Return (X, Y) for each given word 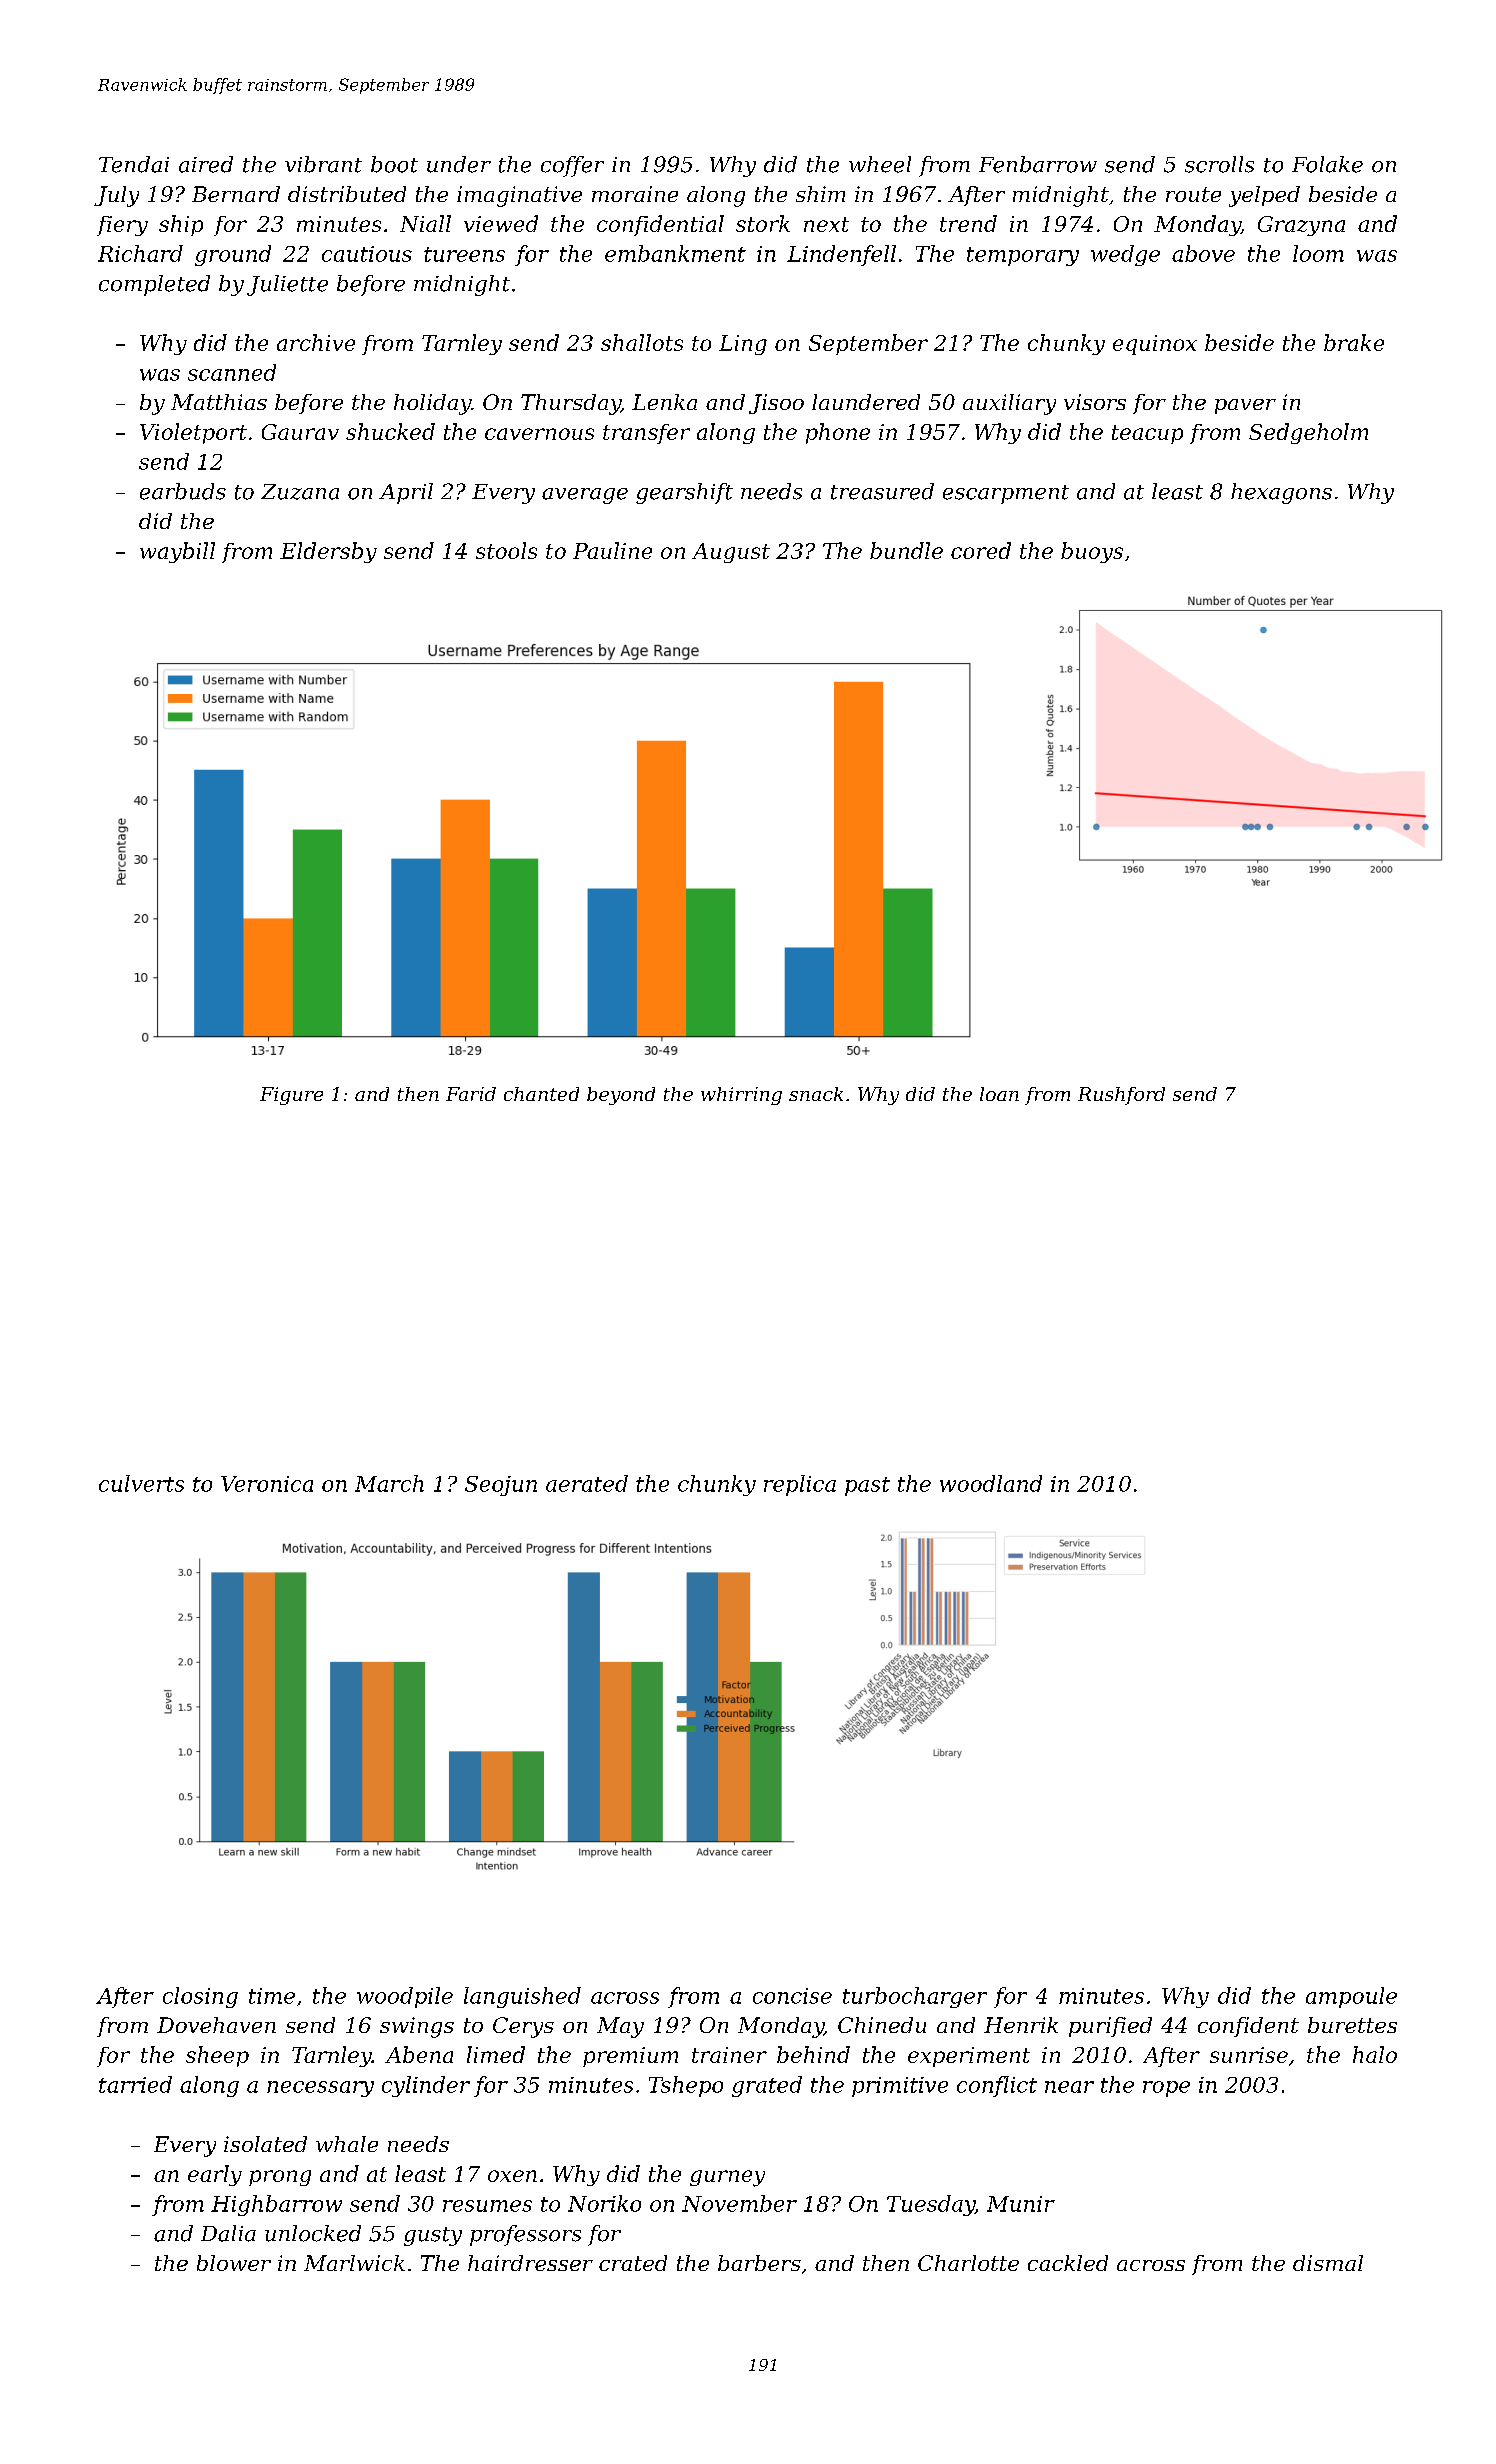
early (215, 2175)
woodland (991, 1483)
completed (154, 285)
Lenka (664, 402)
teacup (1147, 434)
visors (1095, 402)
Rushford (1121, 1096)
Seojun (501, 1486)
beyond (621, 1096)
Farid (471, 1094)
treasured (882, 491)
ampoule (1351, 1997)
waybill (177, 552)
